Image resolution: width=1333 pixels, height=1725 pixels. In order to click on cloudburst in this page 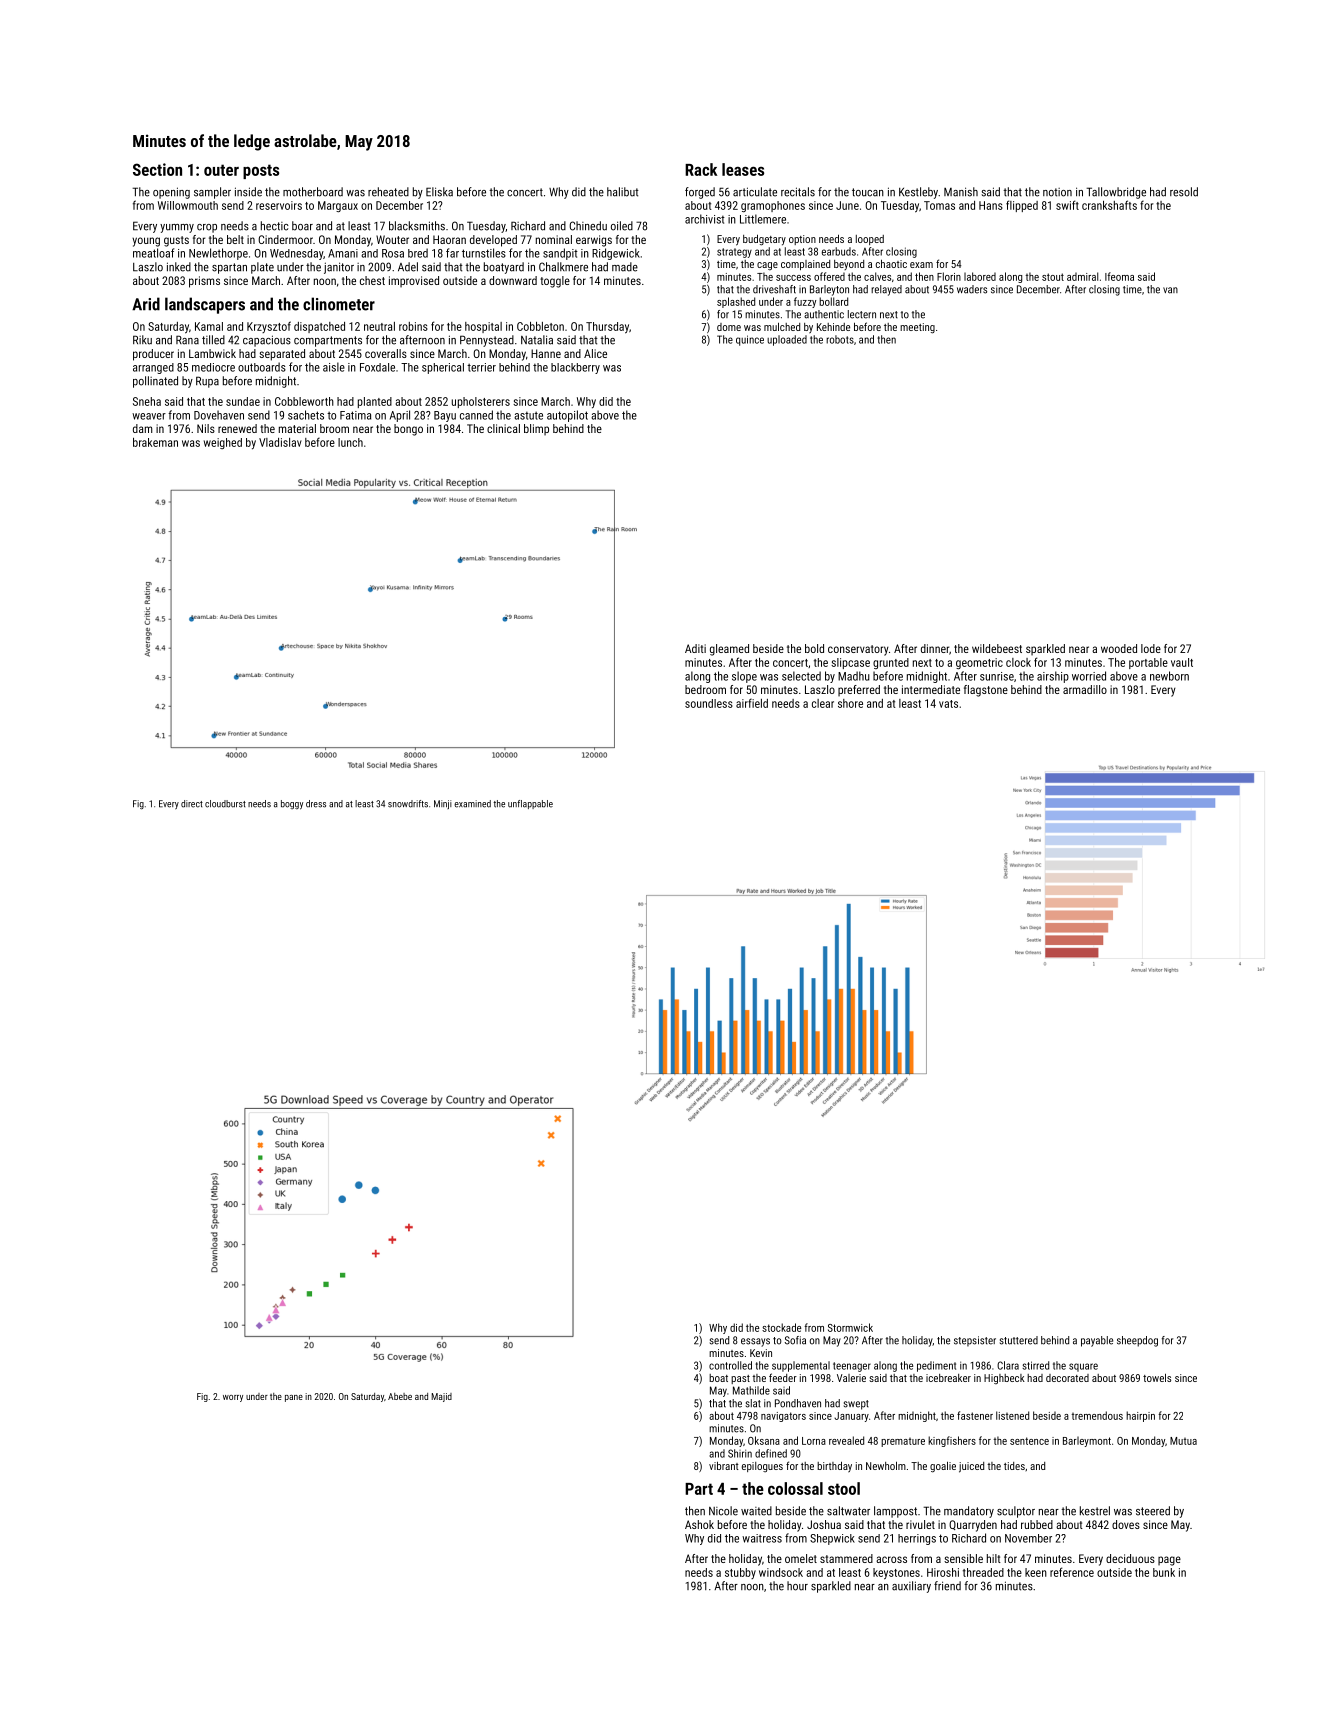, I will do `click(225, 804)`.
